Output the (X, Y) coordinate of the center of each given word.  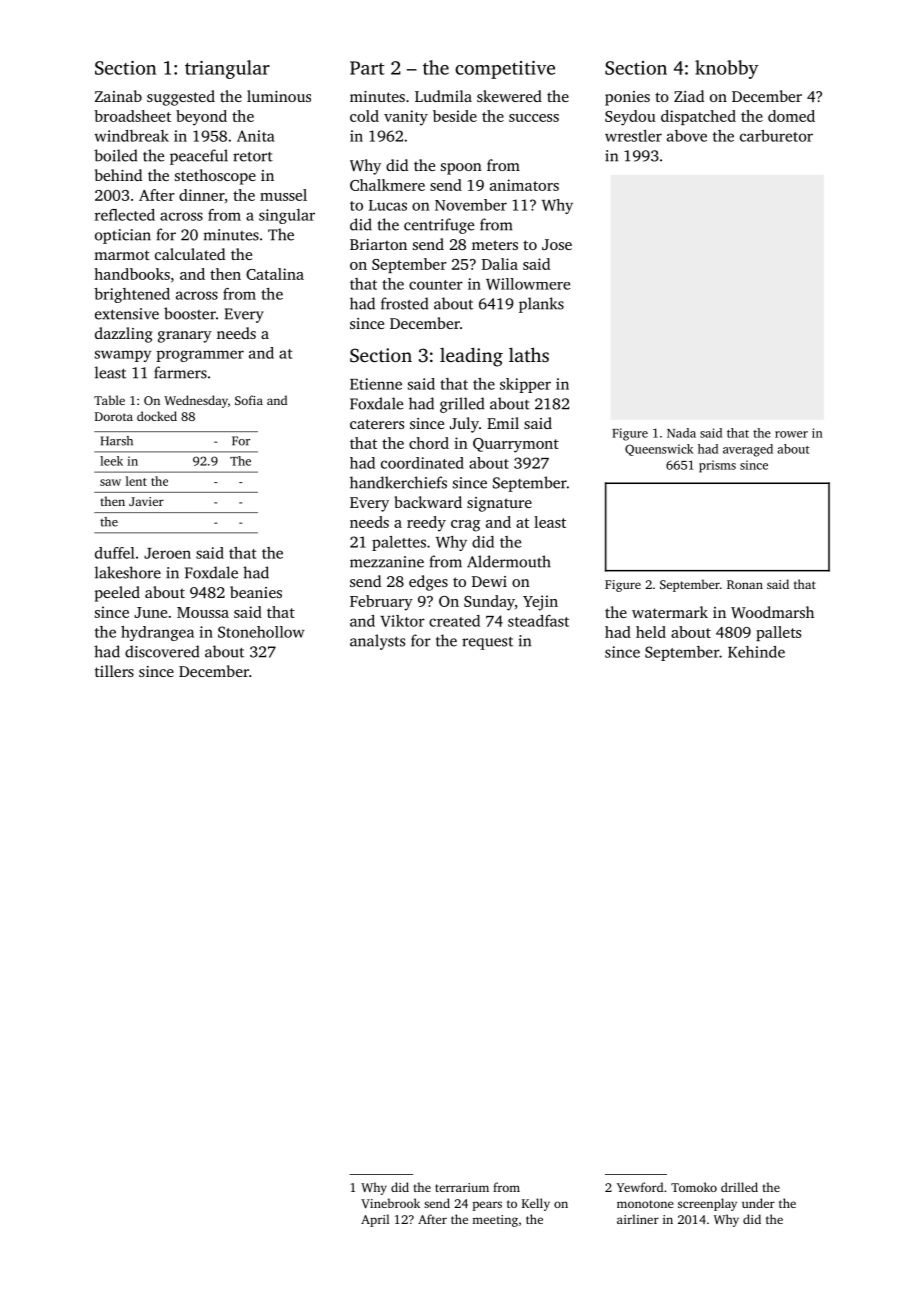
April (375, 1220)
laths (529, 354)
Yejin (540, 603)
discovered (162, 651)
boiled (115, 155)
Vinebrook (390, 1203)
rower (791, 434)
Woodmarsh (772, 612)
